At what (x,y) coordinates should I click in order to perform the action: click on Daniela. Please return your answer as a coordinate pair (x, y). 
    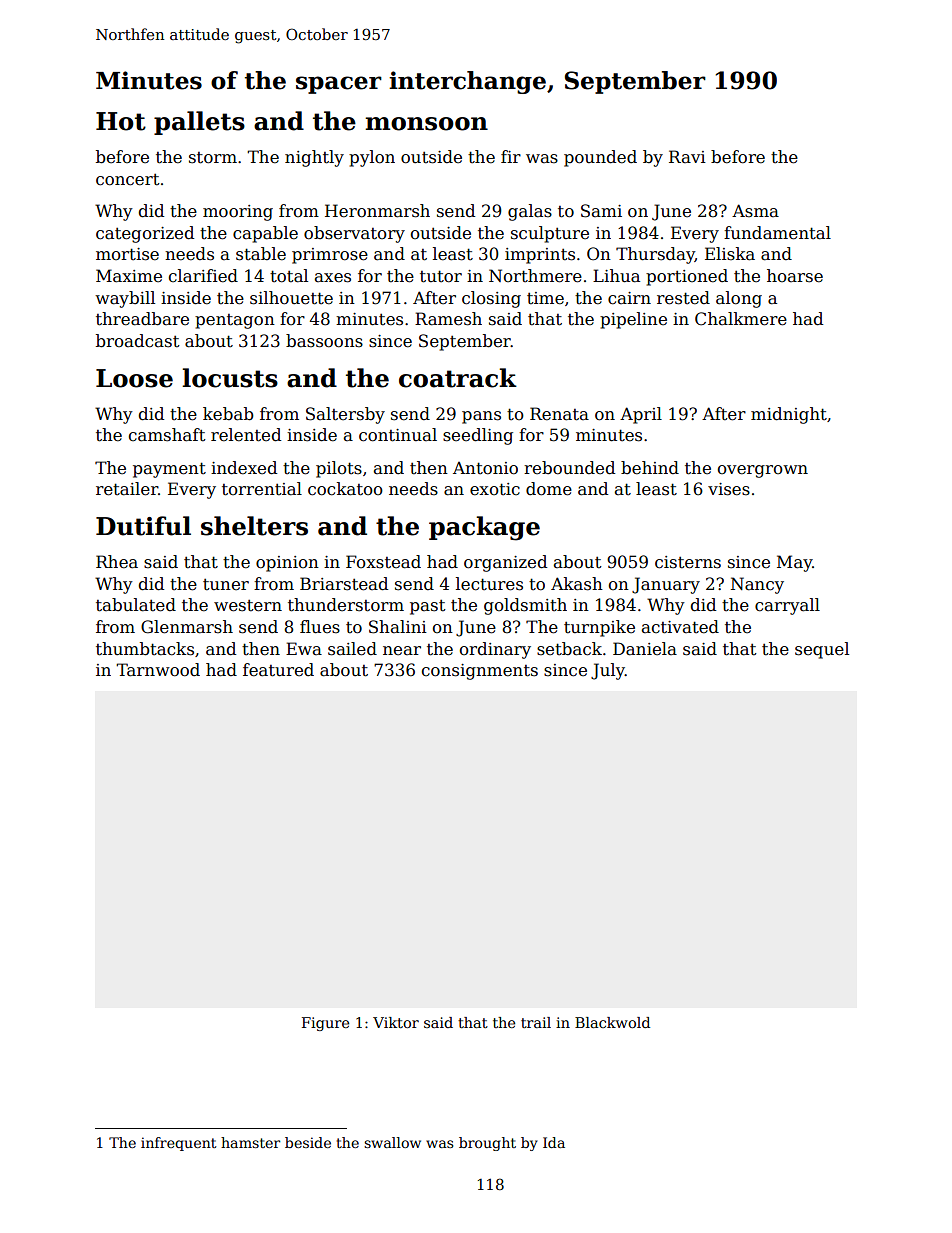
    Looking at the image, I should click on (645, 649).
